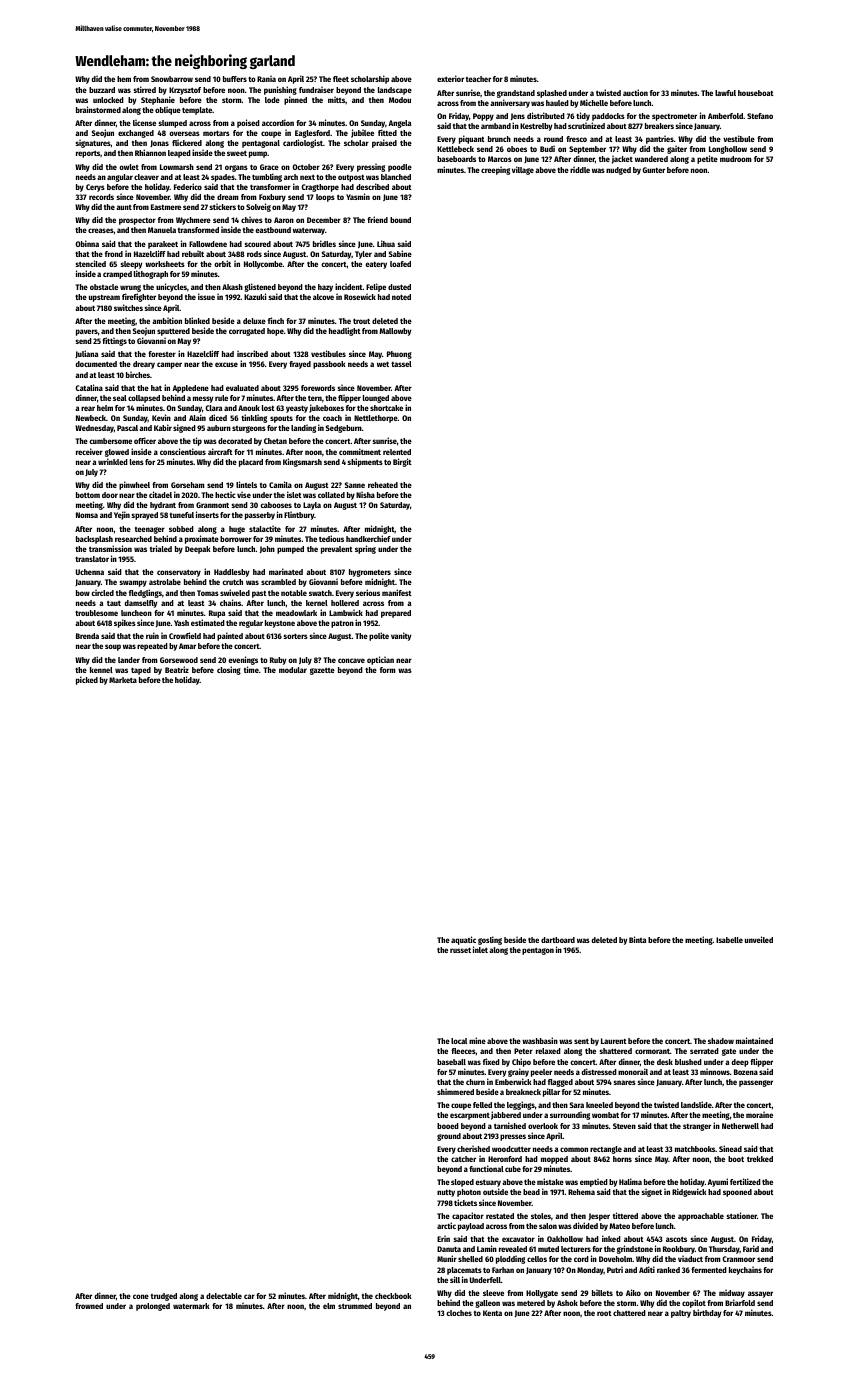 The height and width of the page is (1400, 849). What do you see at coordinates (729, 940) in the page?
I see `Isabelle` at bounding box center [729, 940].
